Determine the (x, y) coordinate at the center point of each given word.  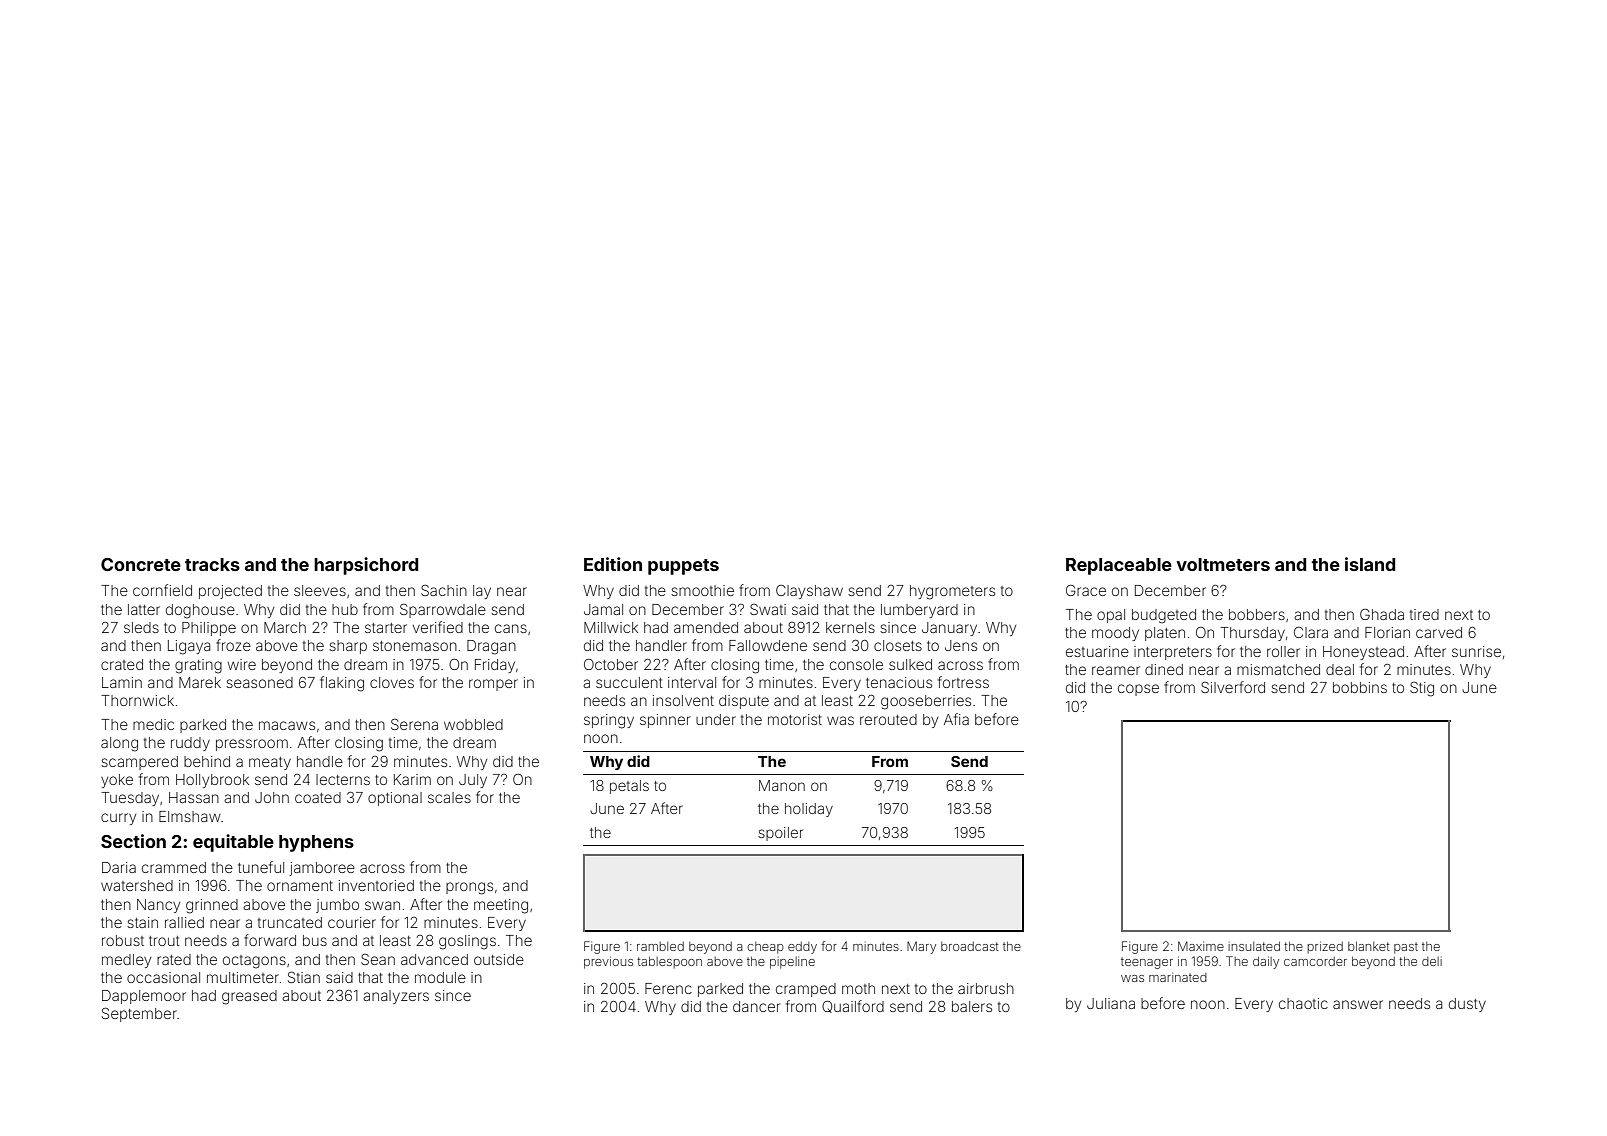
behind (207, 761)
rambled (660, 946)
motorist (795, 719)
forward (270, 940)
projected (230, 592)
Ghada (1382, 614)
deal (1340, 669)
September (139, 1014)
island (1370, 564)
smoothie (702, 590)
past (1406, 948)
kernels (850, 627)
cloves (392, 682)
